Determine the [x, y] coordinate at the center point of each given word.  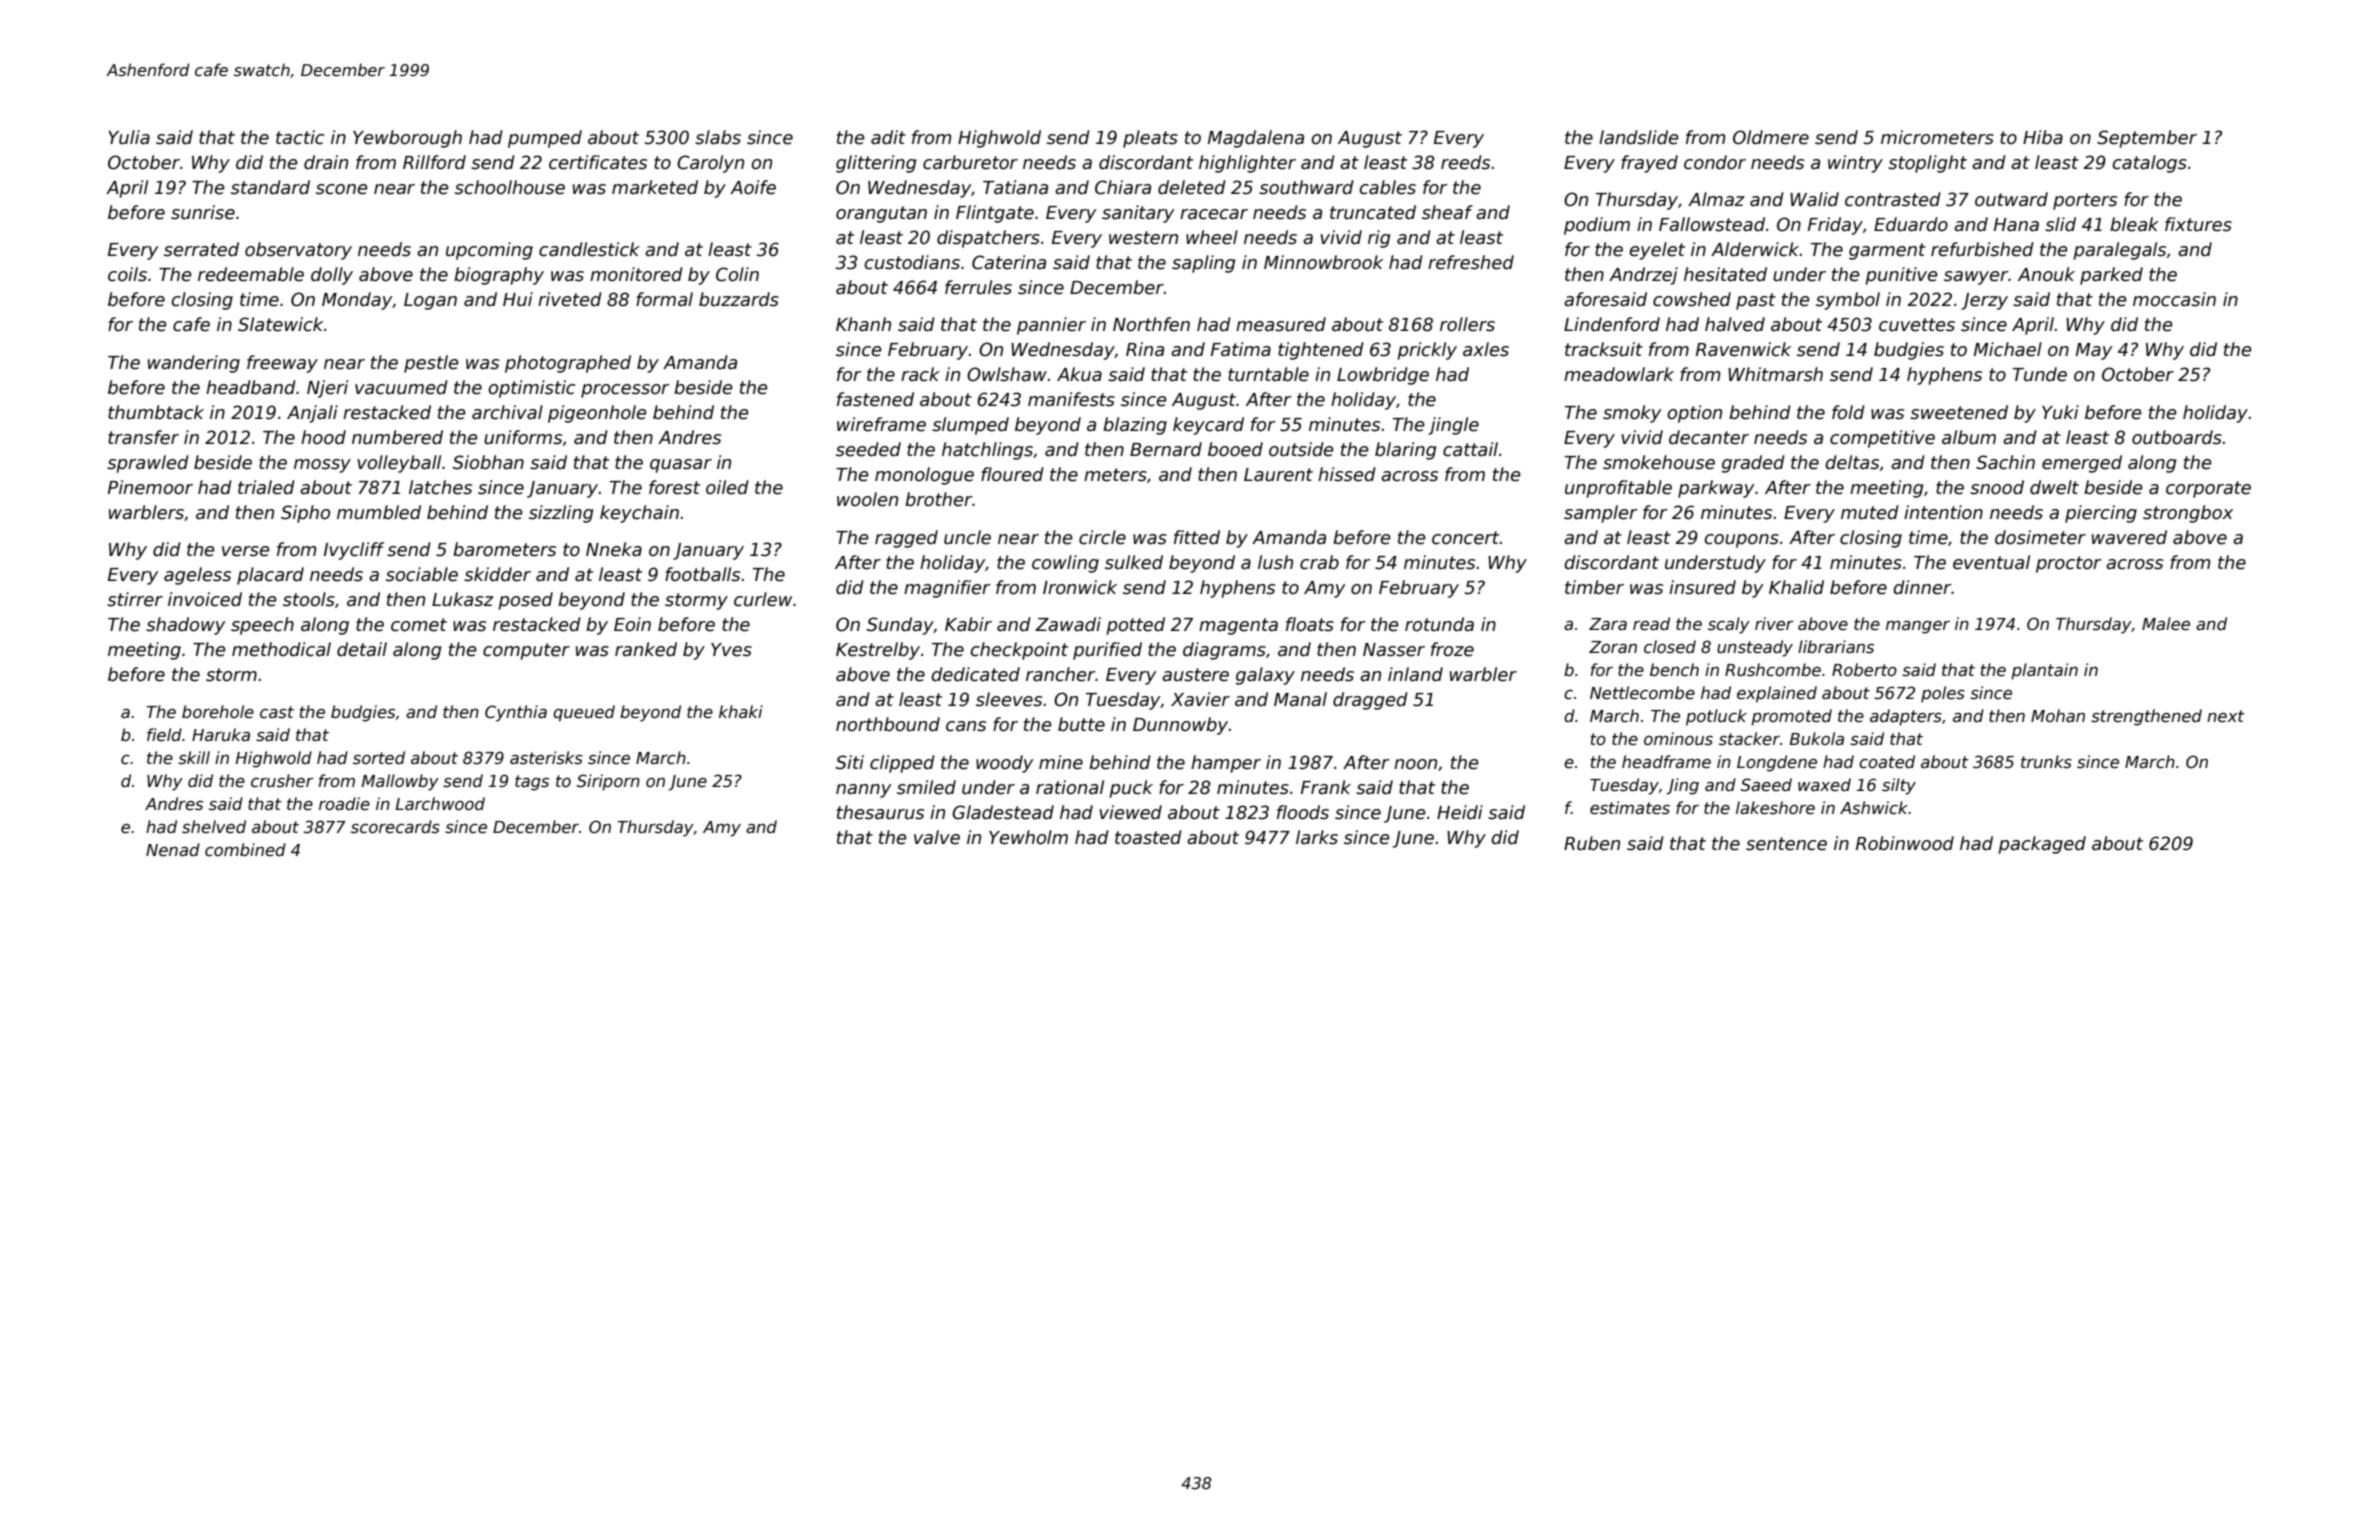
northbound [888, 724]
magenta [1238, 626]
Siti [850, 762]
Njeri [327, 389]
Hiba [2043, 137]
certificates [598, 162]
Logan [430, 301]
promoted [1791, 717]
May [2094, 351]
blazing [1135, 426]
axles [1486, 349]
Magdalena [1256, 139]
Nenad [173, 849]
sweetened [1959, 412]
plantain [2044, 671]
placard [270, 576]
